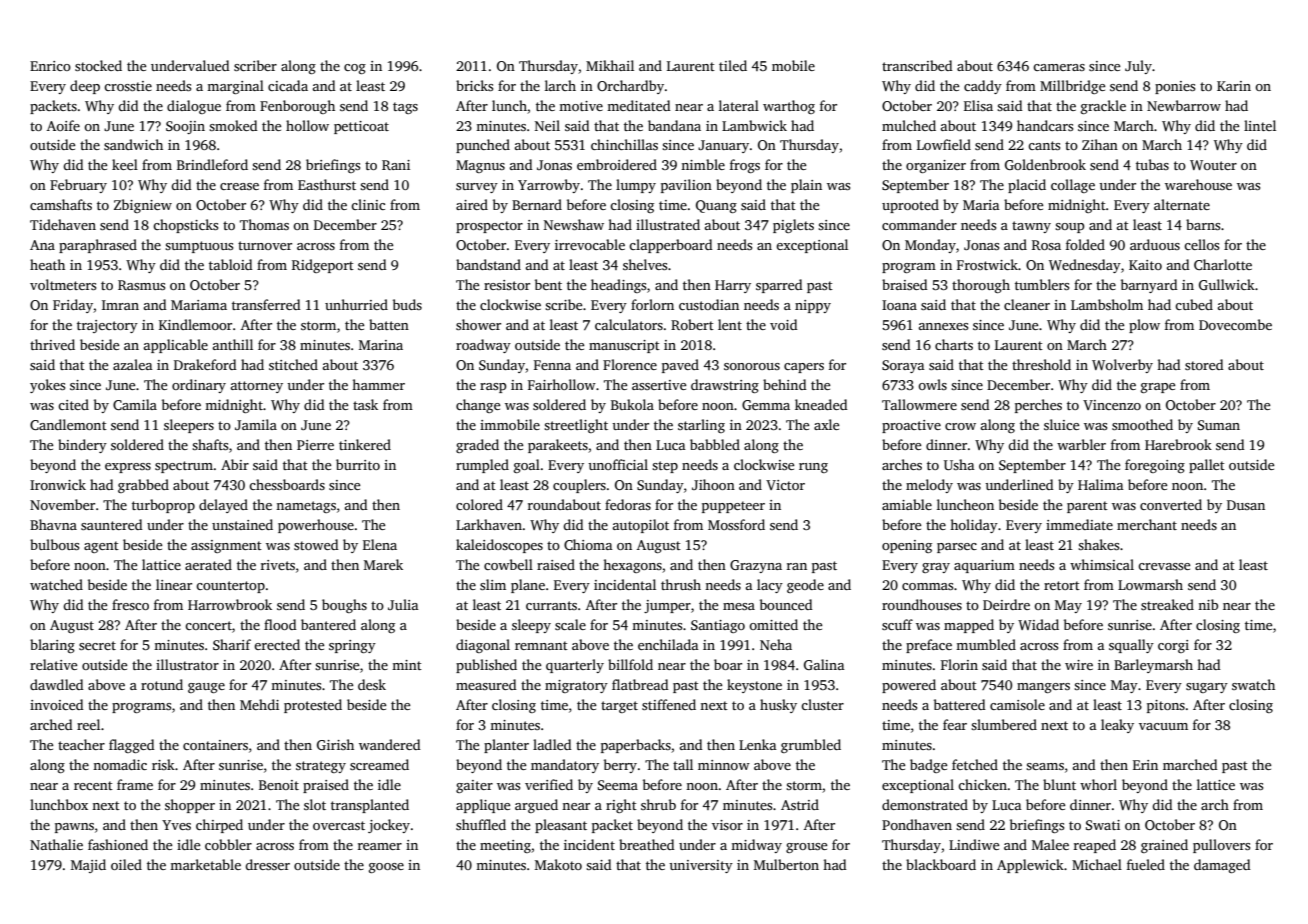 The image size is (1308, 924). Describe the element at coordinates (205, 864) in the screenshot. I see `marketable` at that location.
